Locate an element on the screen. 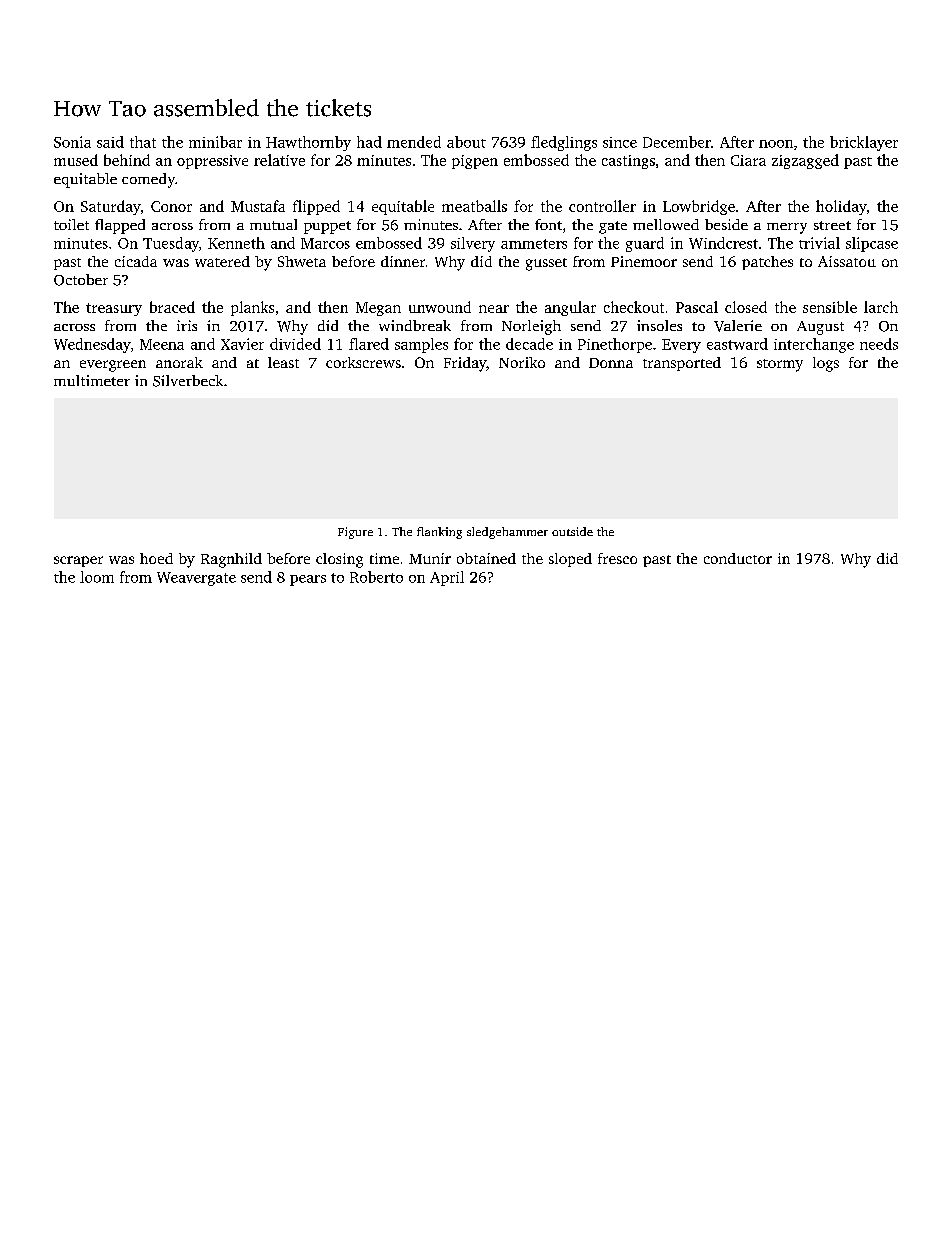 This screenshot has width=952, height=1233. bricklayer is located at coordinates (864, 143).
